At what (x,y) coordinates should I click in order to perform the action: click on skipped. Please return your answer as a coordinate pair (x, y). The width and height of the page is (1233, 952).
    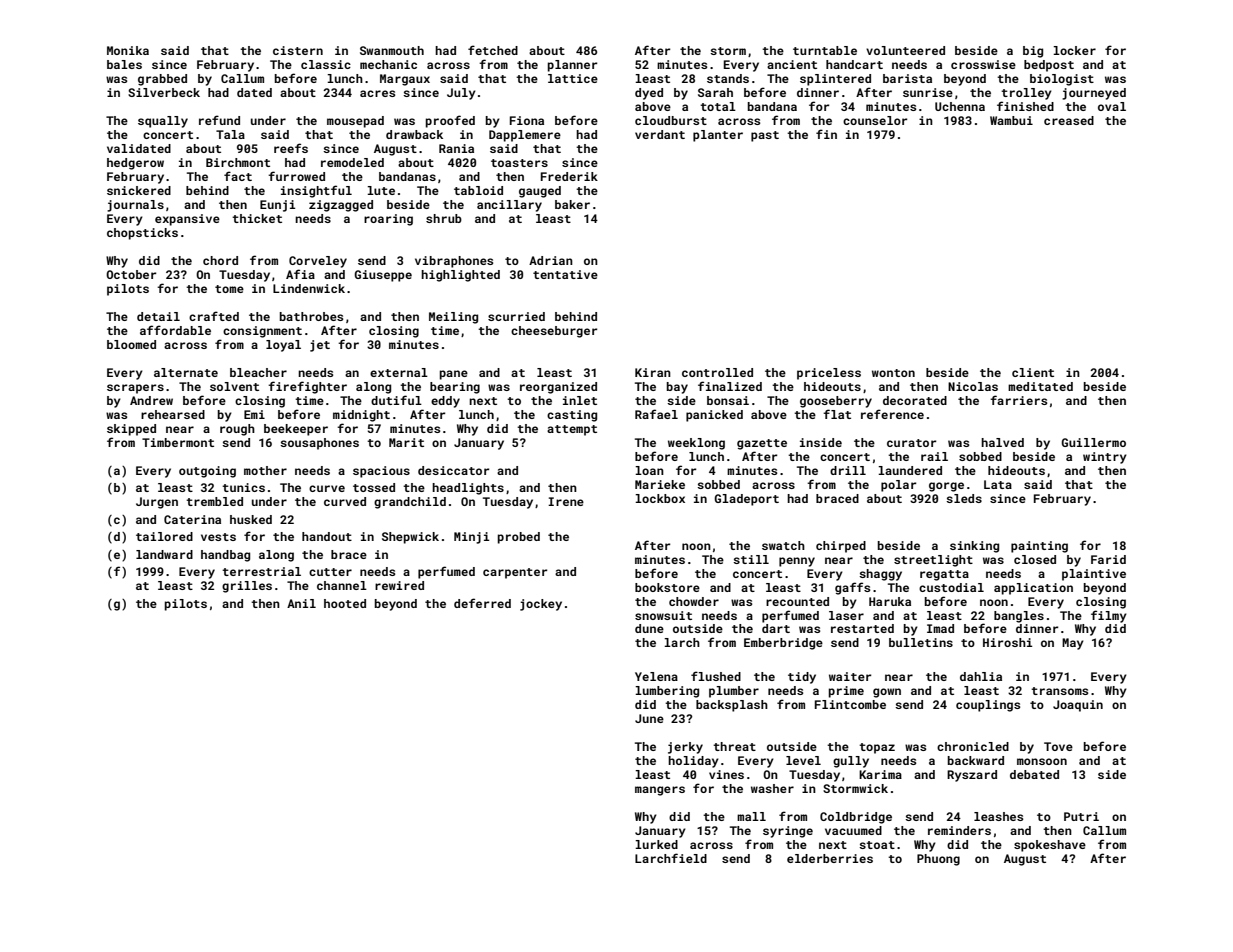
    Looking at the image, I should click on (131, 430).
